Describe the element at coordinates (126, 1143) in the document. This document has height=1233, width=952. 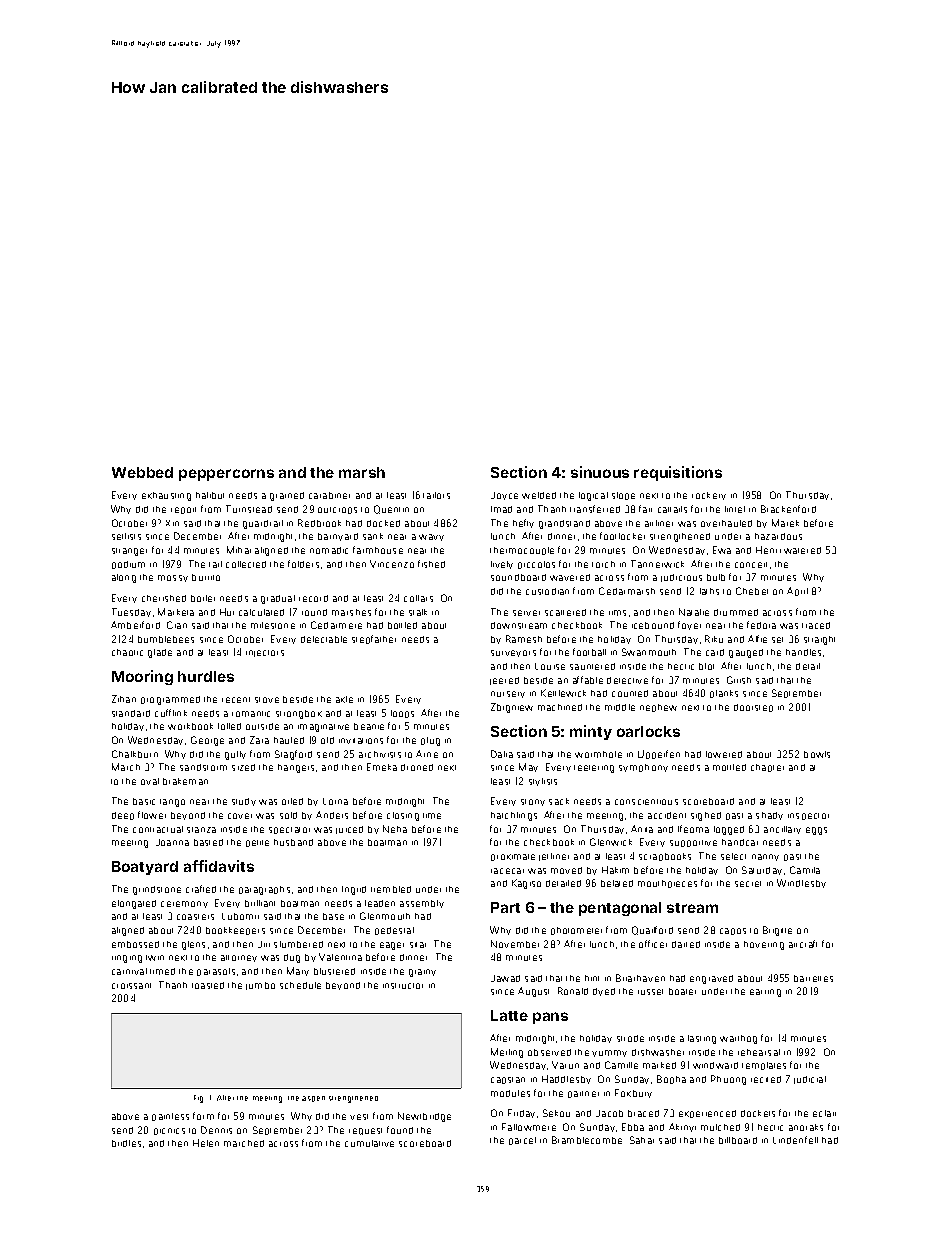
I see `bridles` at that location.
